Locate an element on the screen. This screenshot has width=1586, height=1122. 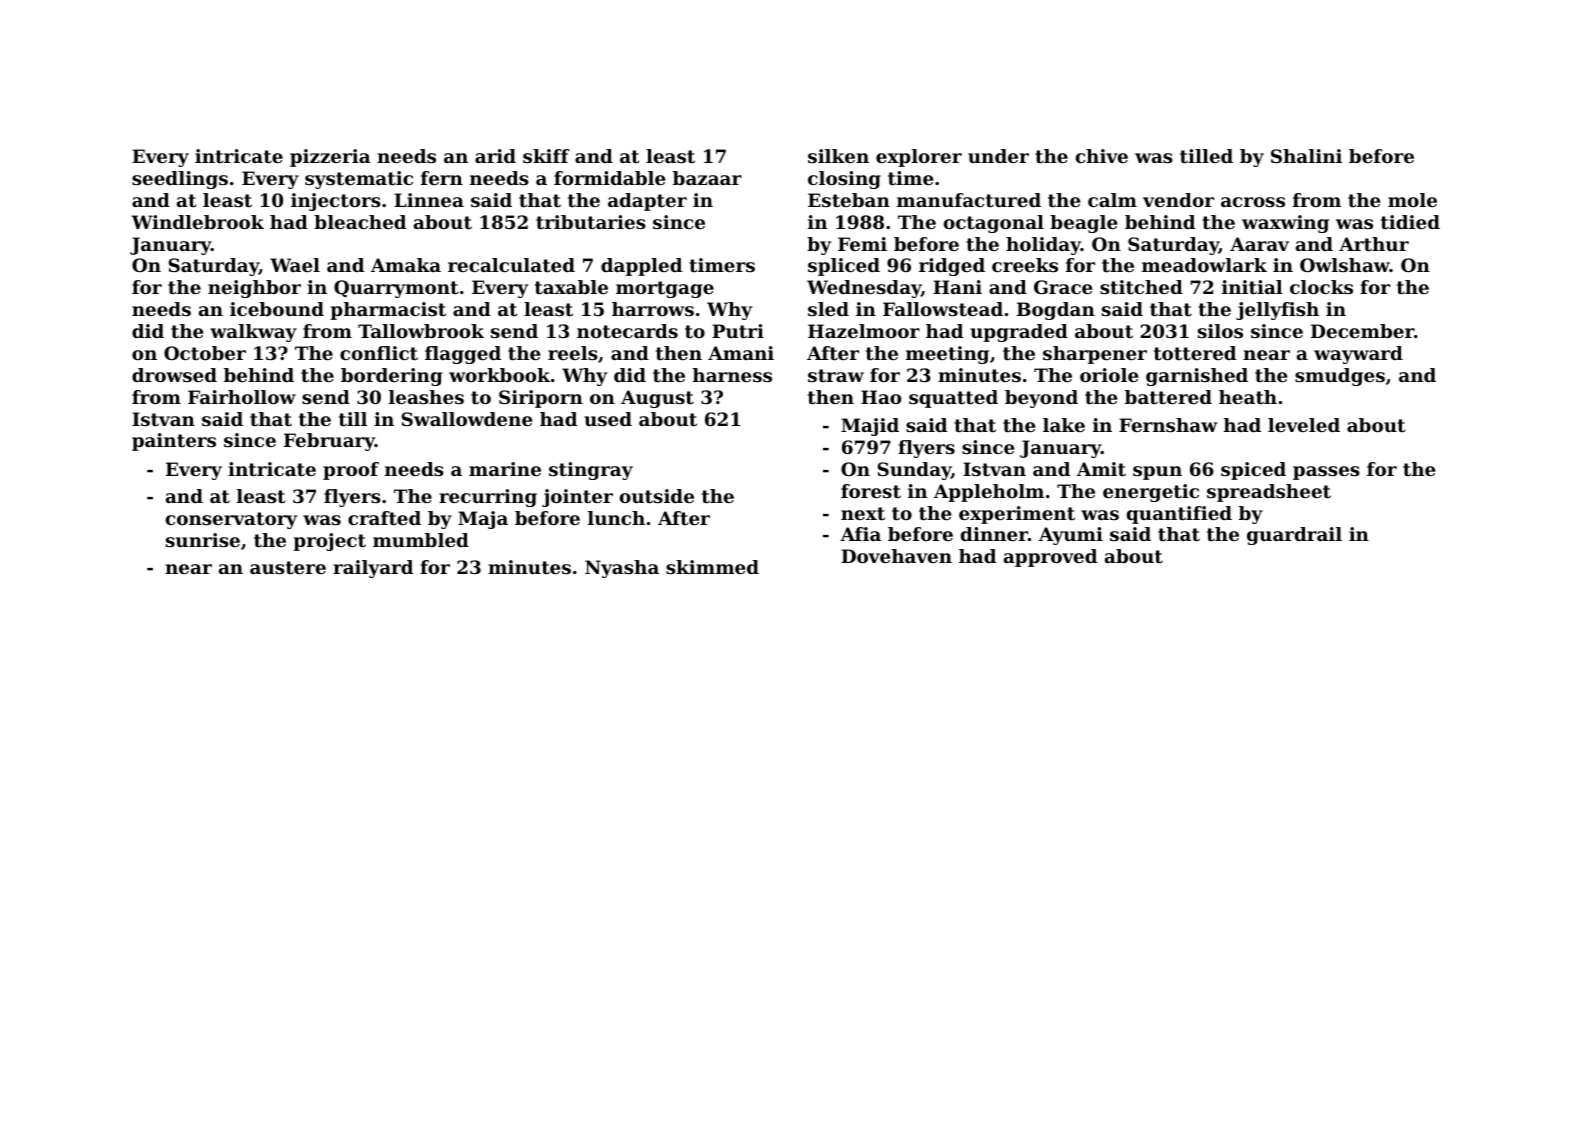
crafted is located at coordinates (384, 518).
